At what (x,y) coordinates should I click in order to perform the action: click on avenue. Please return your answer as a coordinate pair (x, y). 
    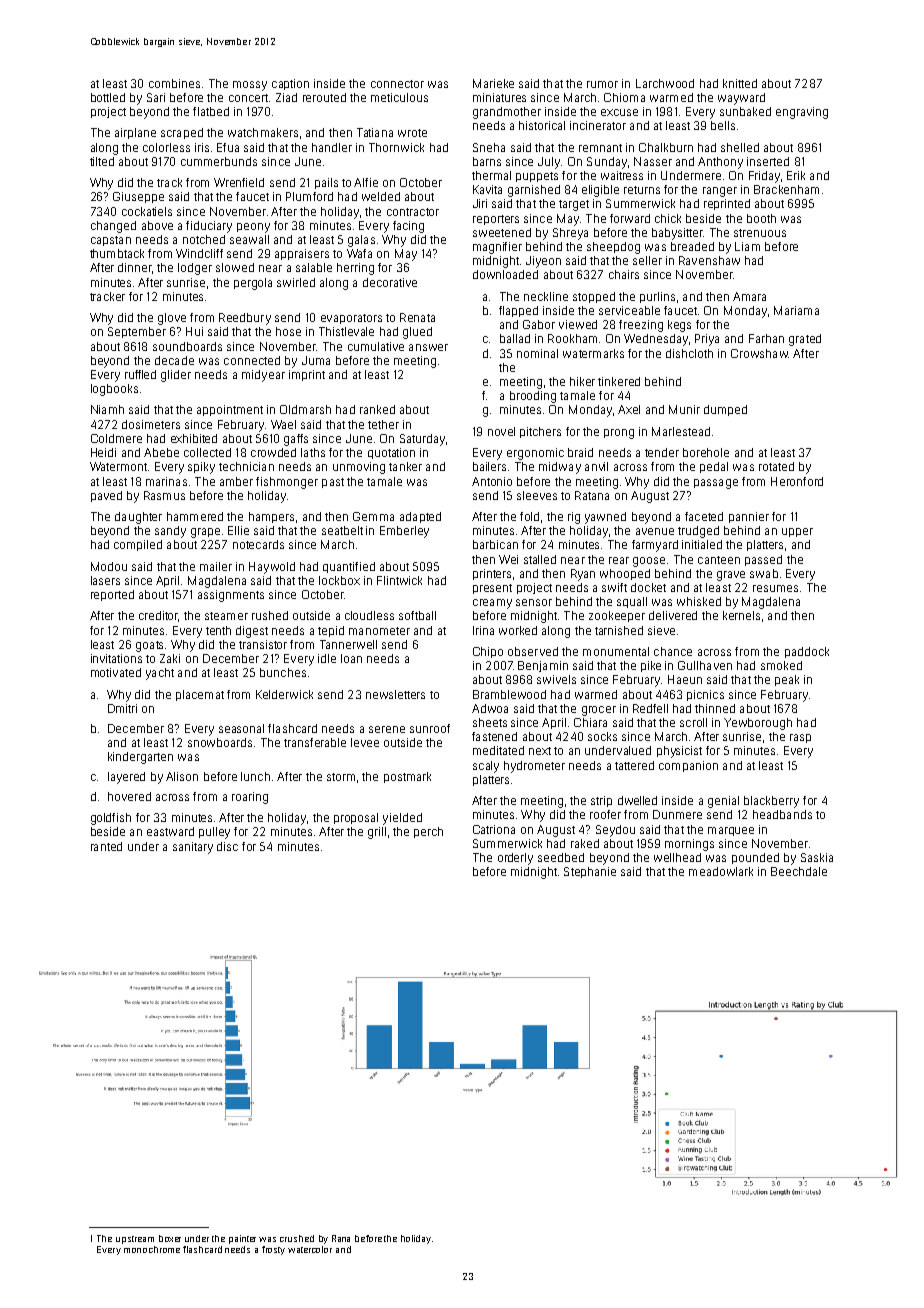
    Looking at the image, I should click on (655, 531).
